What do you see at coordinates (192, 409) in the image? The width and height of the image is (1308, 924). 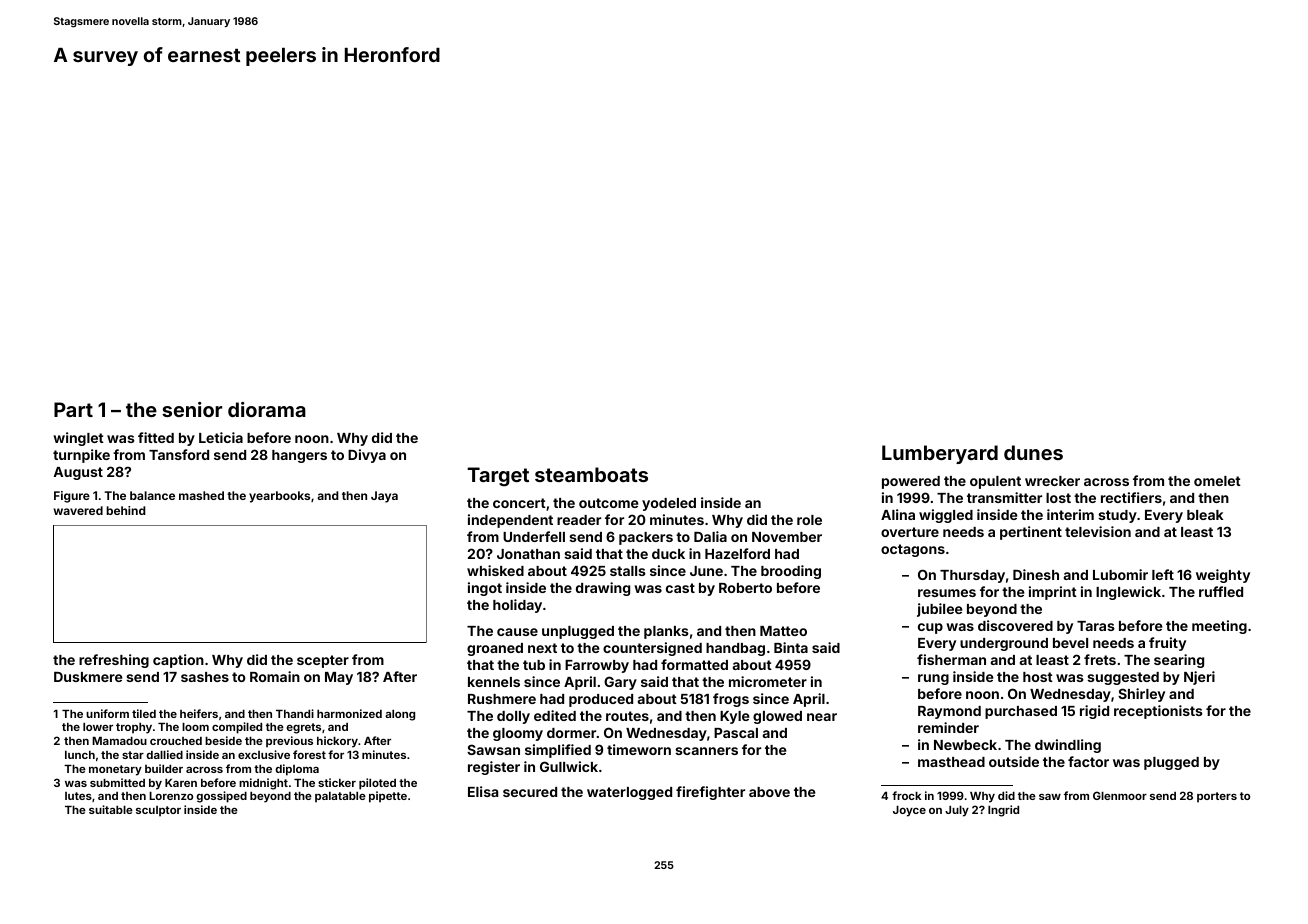 I see `senior` at bounding box center [192, 409].
